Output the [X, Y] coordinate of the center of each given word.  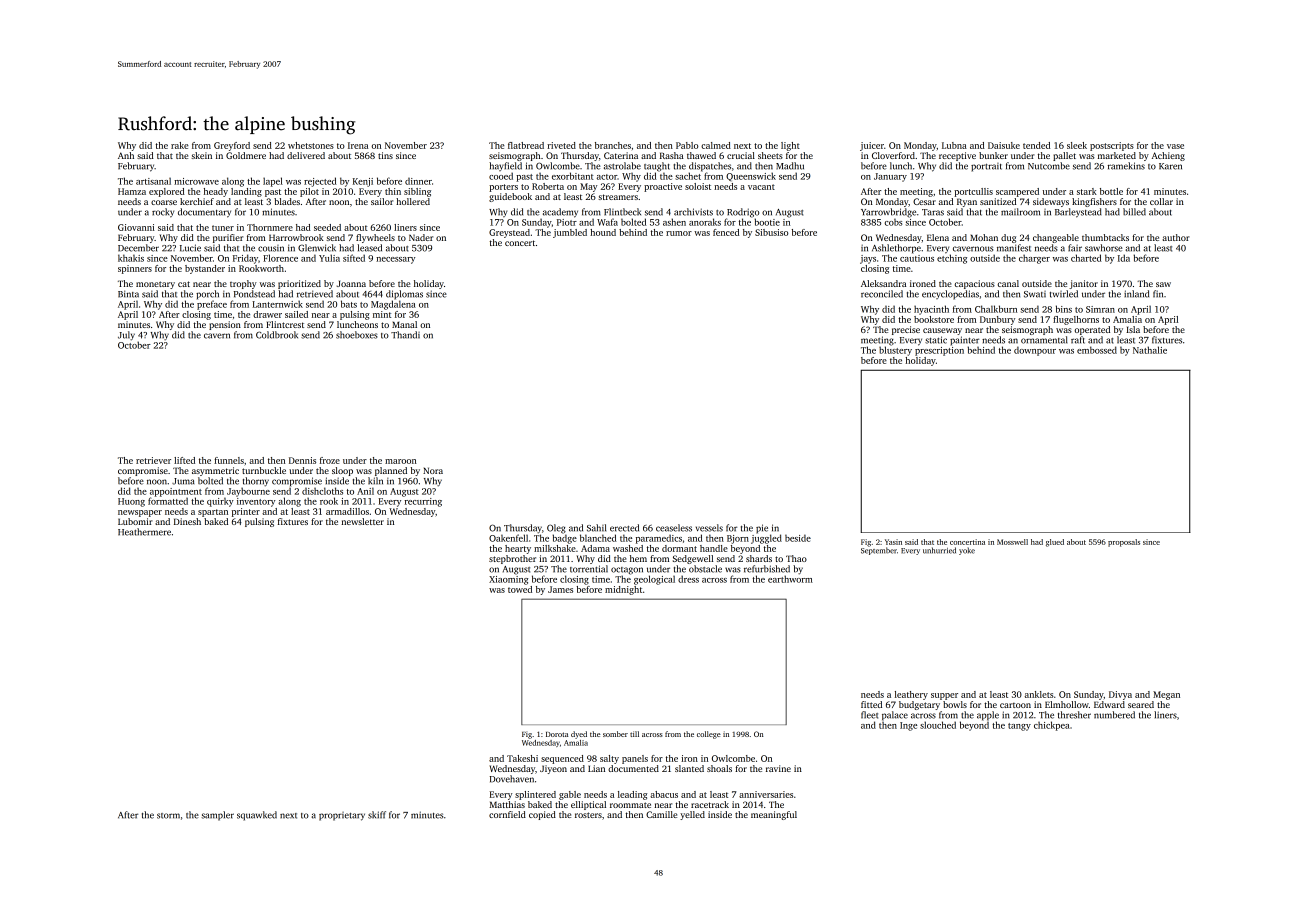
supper [944, 696]
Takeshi [522, 758]
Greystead [509, 233]
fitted [871, 704]
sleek [1077, 145]
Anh [126, 155]
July [126, 336]
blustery [895, 351]
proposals [1124, 543]
